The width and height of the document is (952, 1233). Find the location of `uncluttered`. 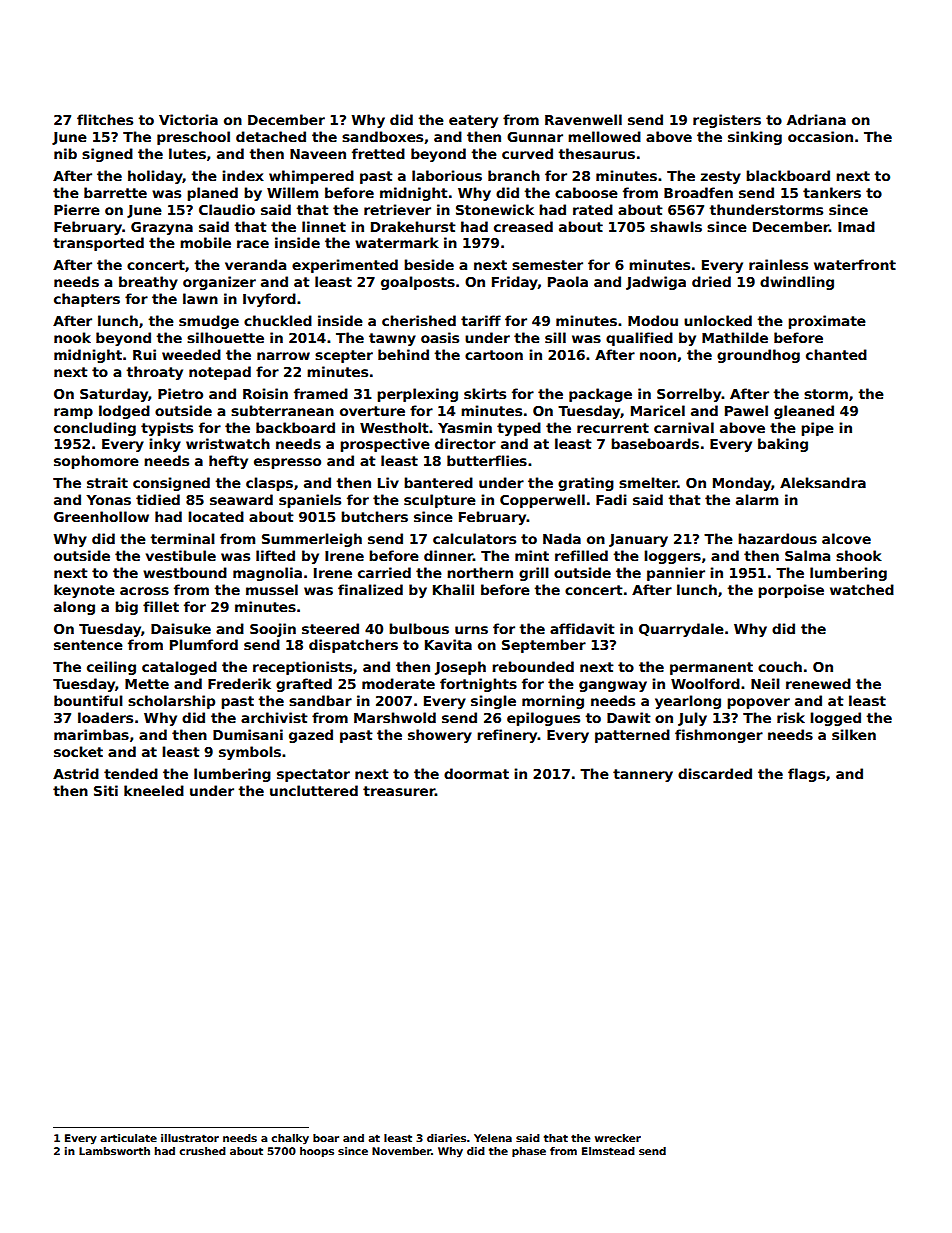

uncluttered is located at coordinates (314, 790).
